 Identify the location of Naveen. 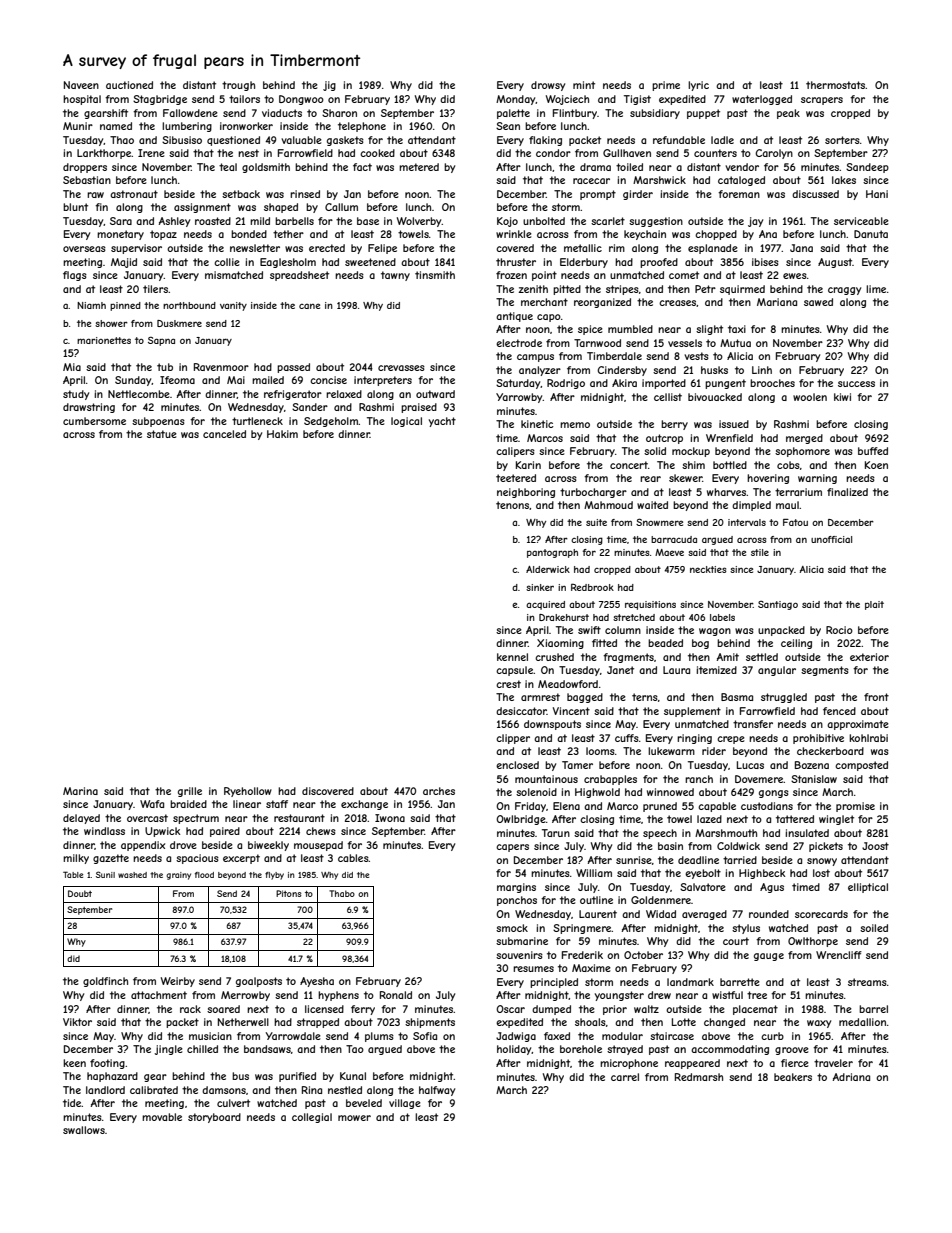
(81, 85).
